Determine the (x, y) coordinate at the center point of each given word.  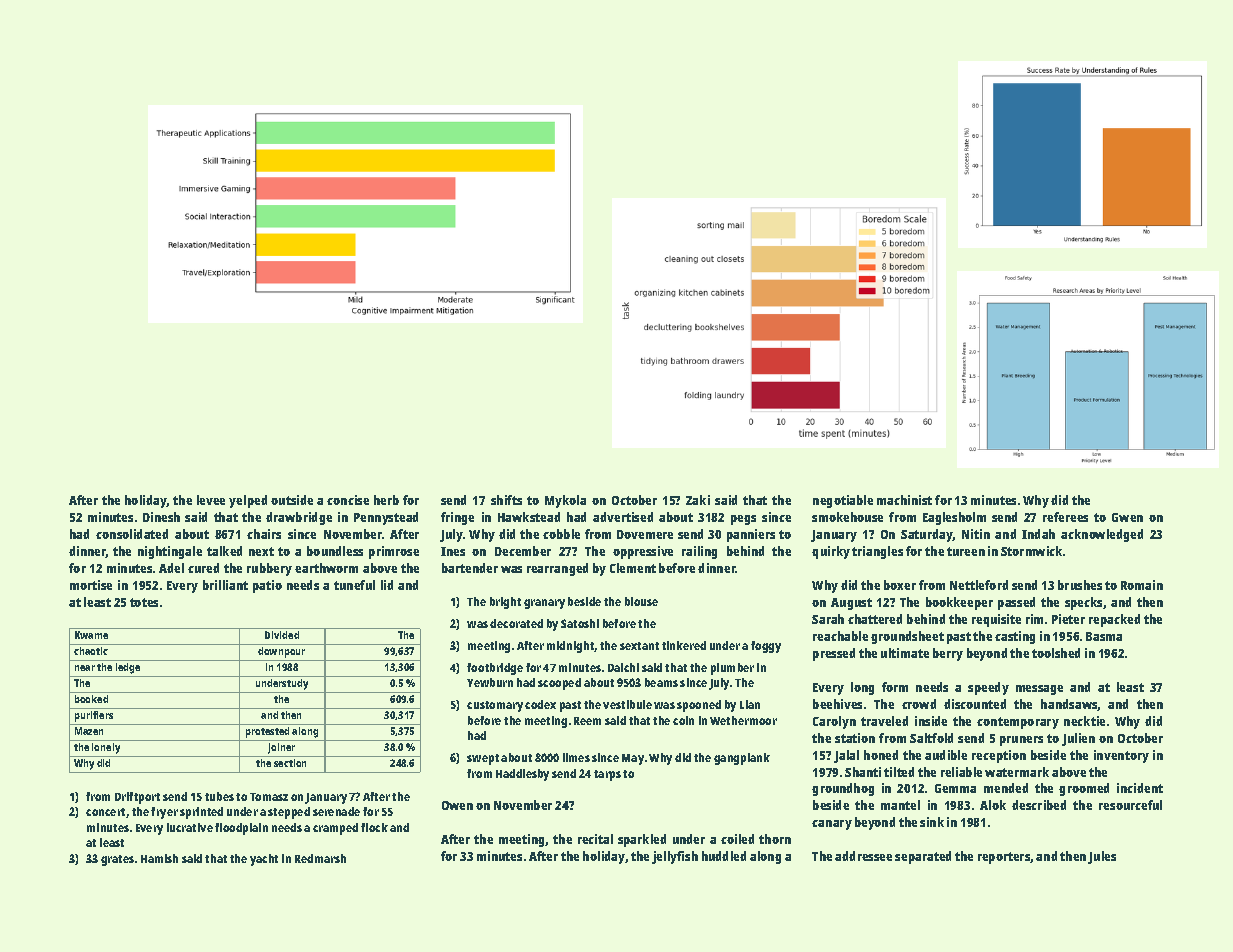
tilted (899, 772)
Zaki (698, 500)
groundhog (843, 789)
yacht (264, 860)
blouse (641, 601)
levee (211, 500)
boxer (900, 585)
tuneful (354, 585)
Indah (1038, 534)
